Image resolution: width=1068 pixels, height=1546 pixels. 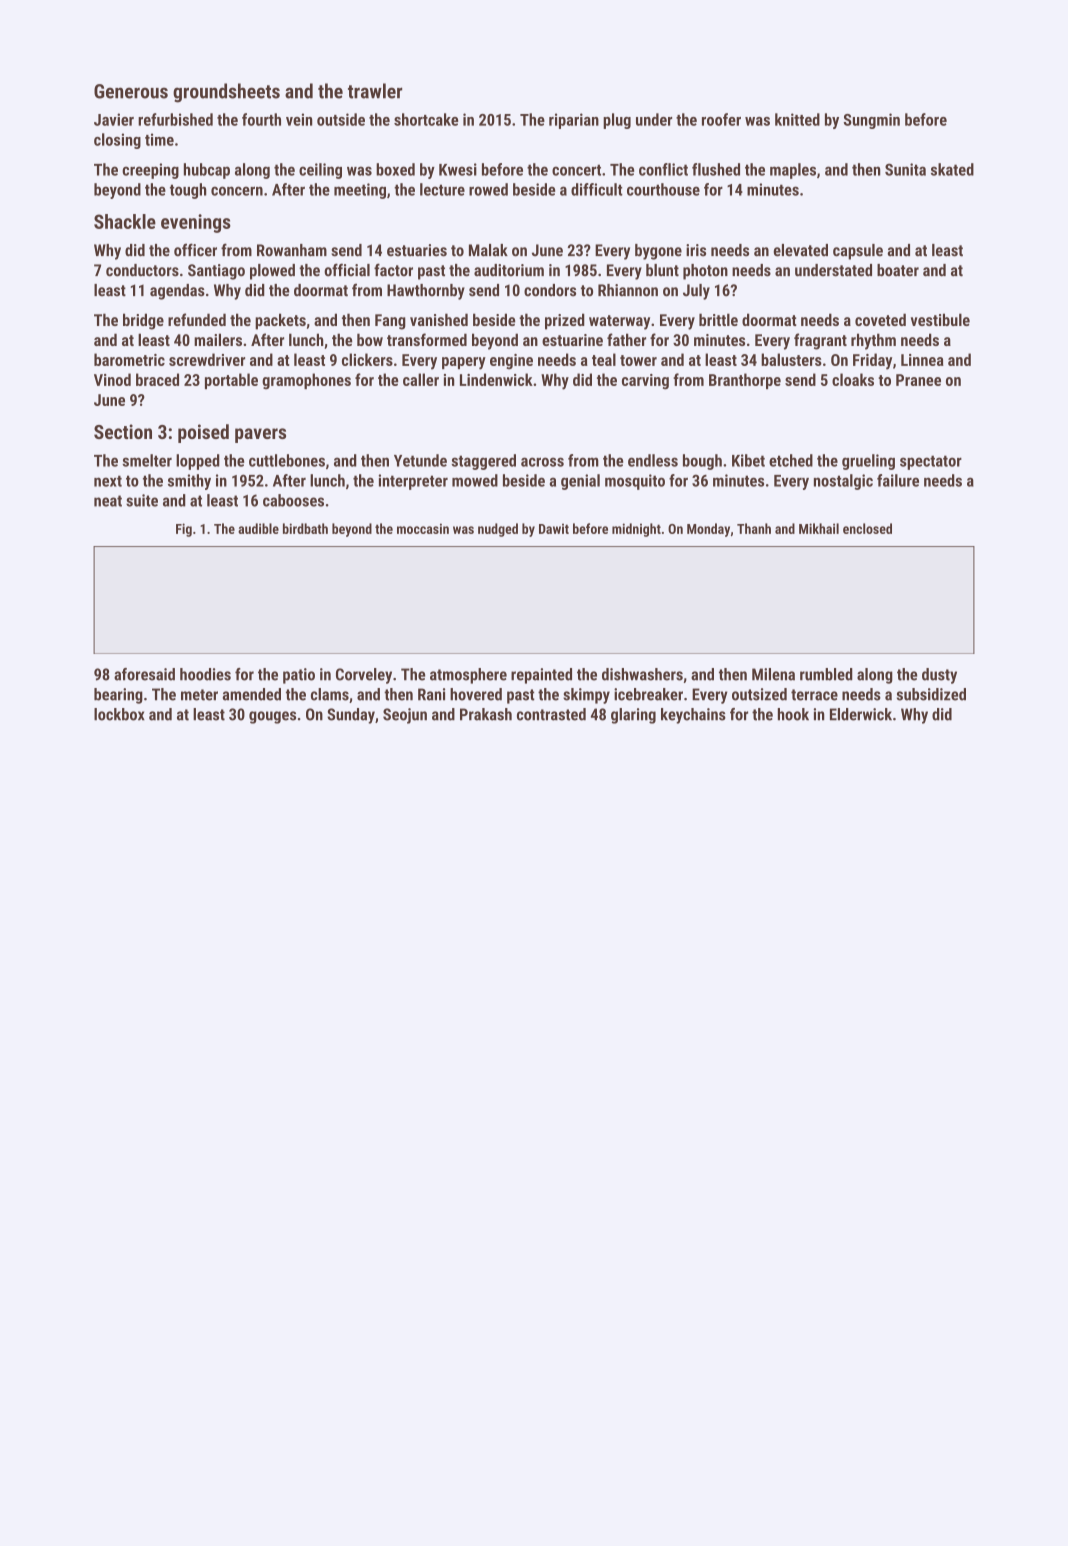 What do you see at coordinates (853, 379) in the screenshot?
I see `cloaks` at bounding box center [853, 379].
